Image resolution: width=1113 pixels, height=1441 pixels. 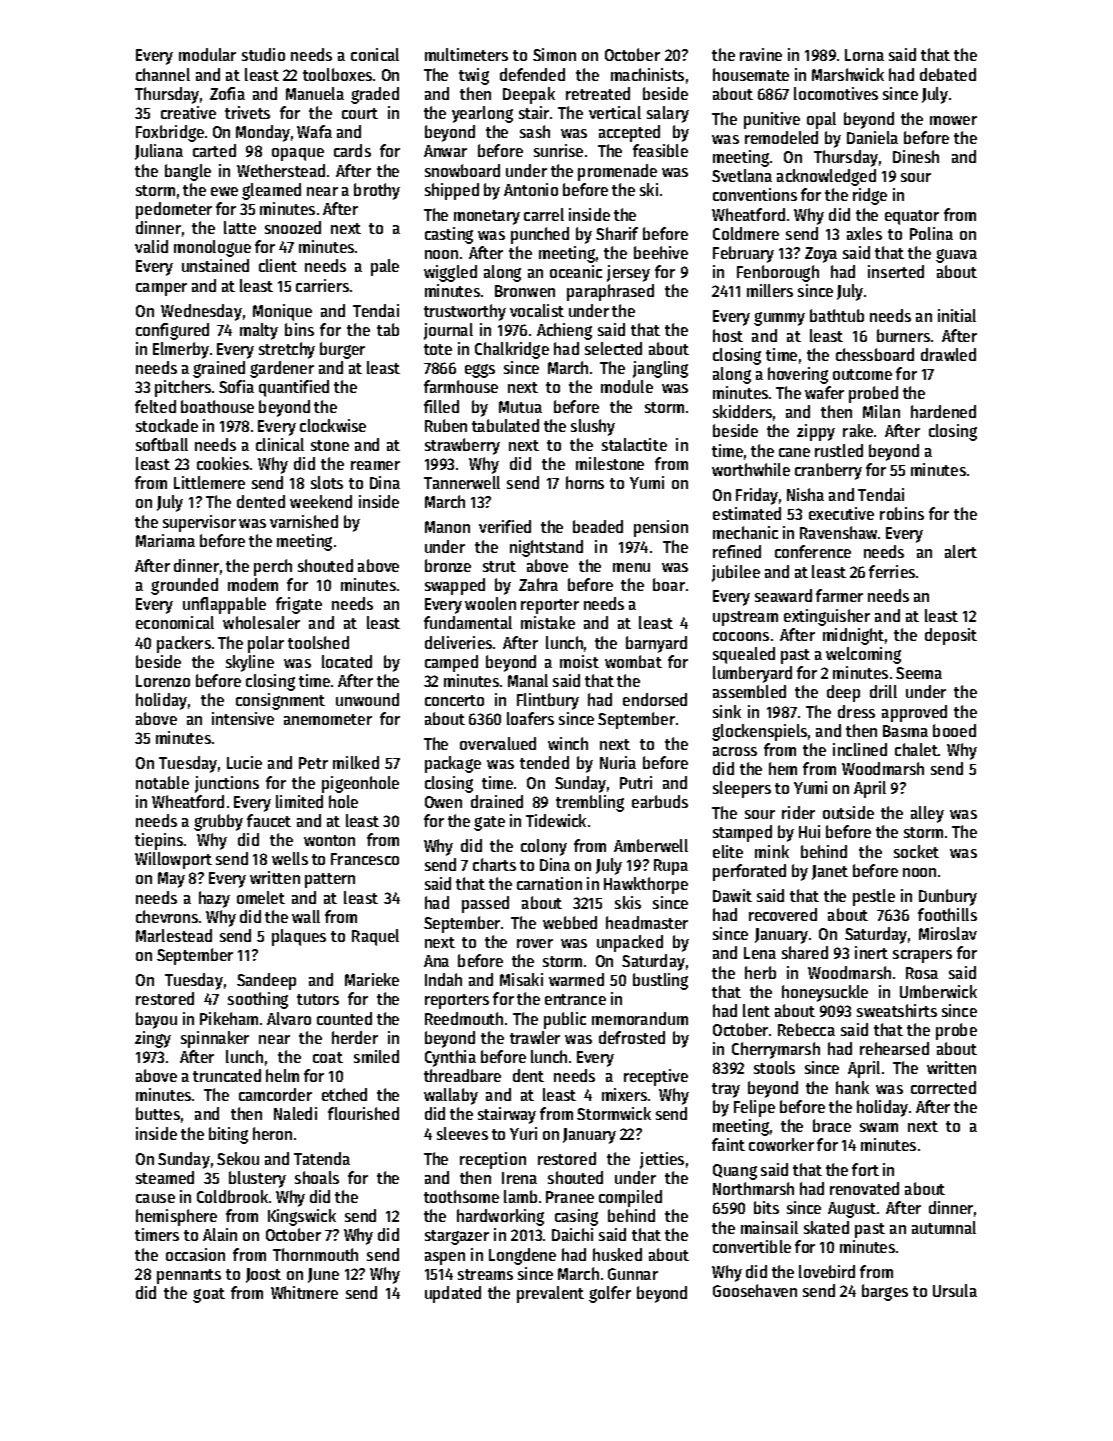 I want to click on hazy, so click(x=214, y=899).
